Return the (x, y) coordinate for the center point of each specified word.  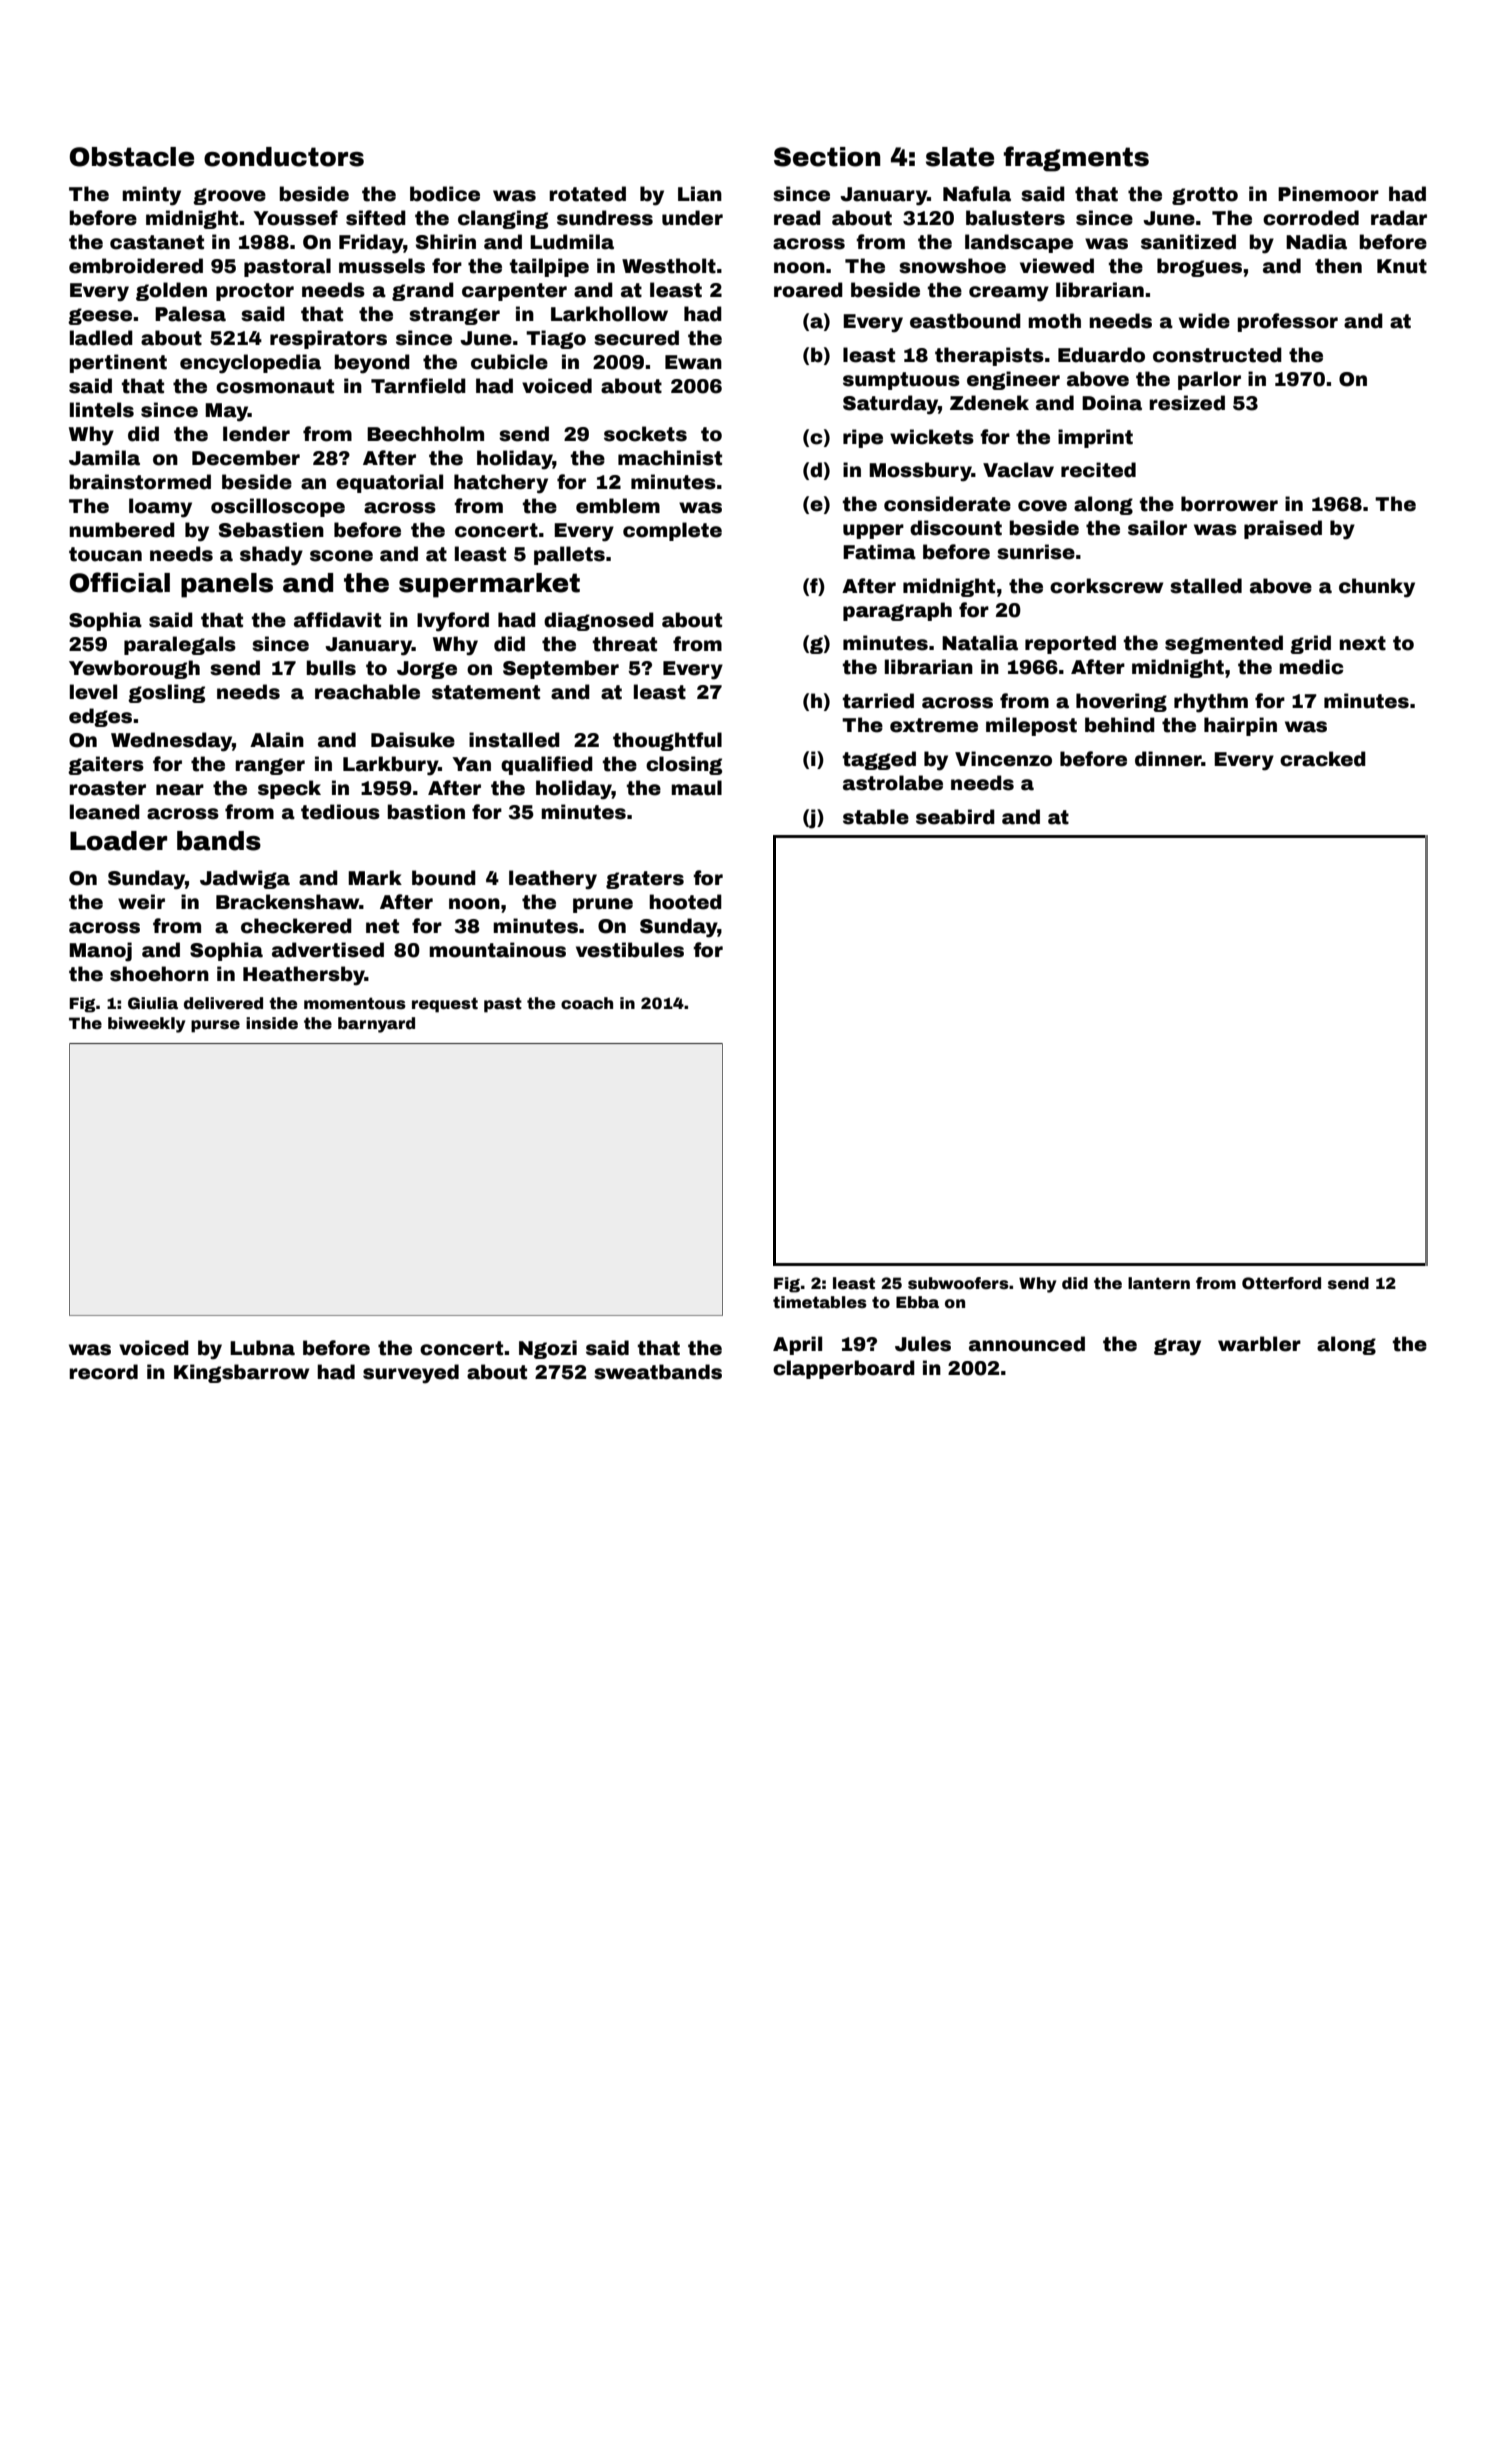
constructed (1217, 355)
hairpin (1240, 726)
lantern (1159, 1283)
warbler (1259, 1344)
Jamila (104, 458)
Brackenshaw (287, 902)
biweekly (146, 1025)
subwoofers (958, 1283)
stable (876, 817)
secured (636, 338)
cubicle (509, 362)
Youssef (295, 218)
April (797, 1345)
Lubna (262, 1348)
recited (1098, 470)
